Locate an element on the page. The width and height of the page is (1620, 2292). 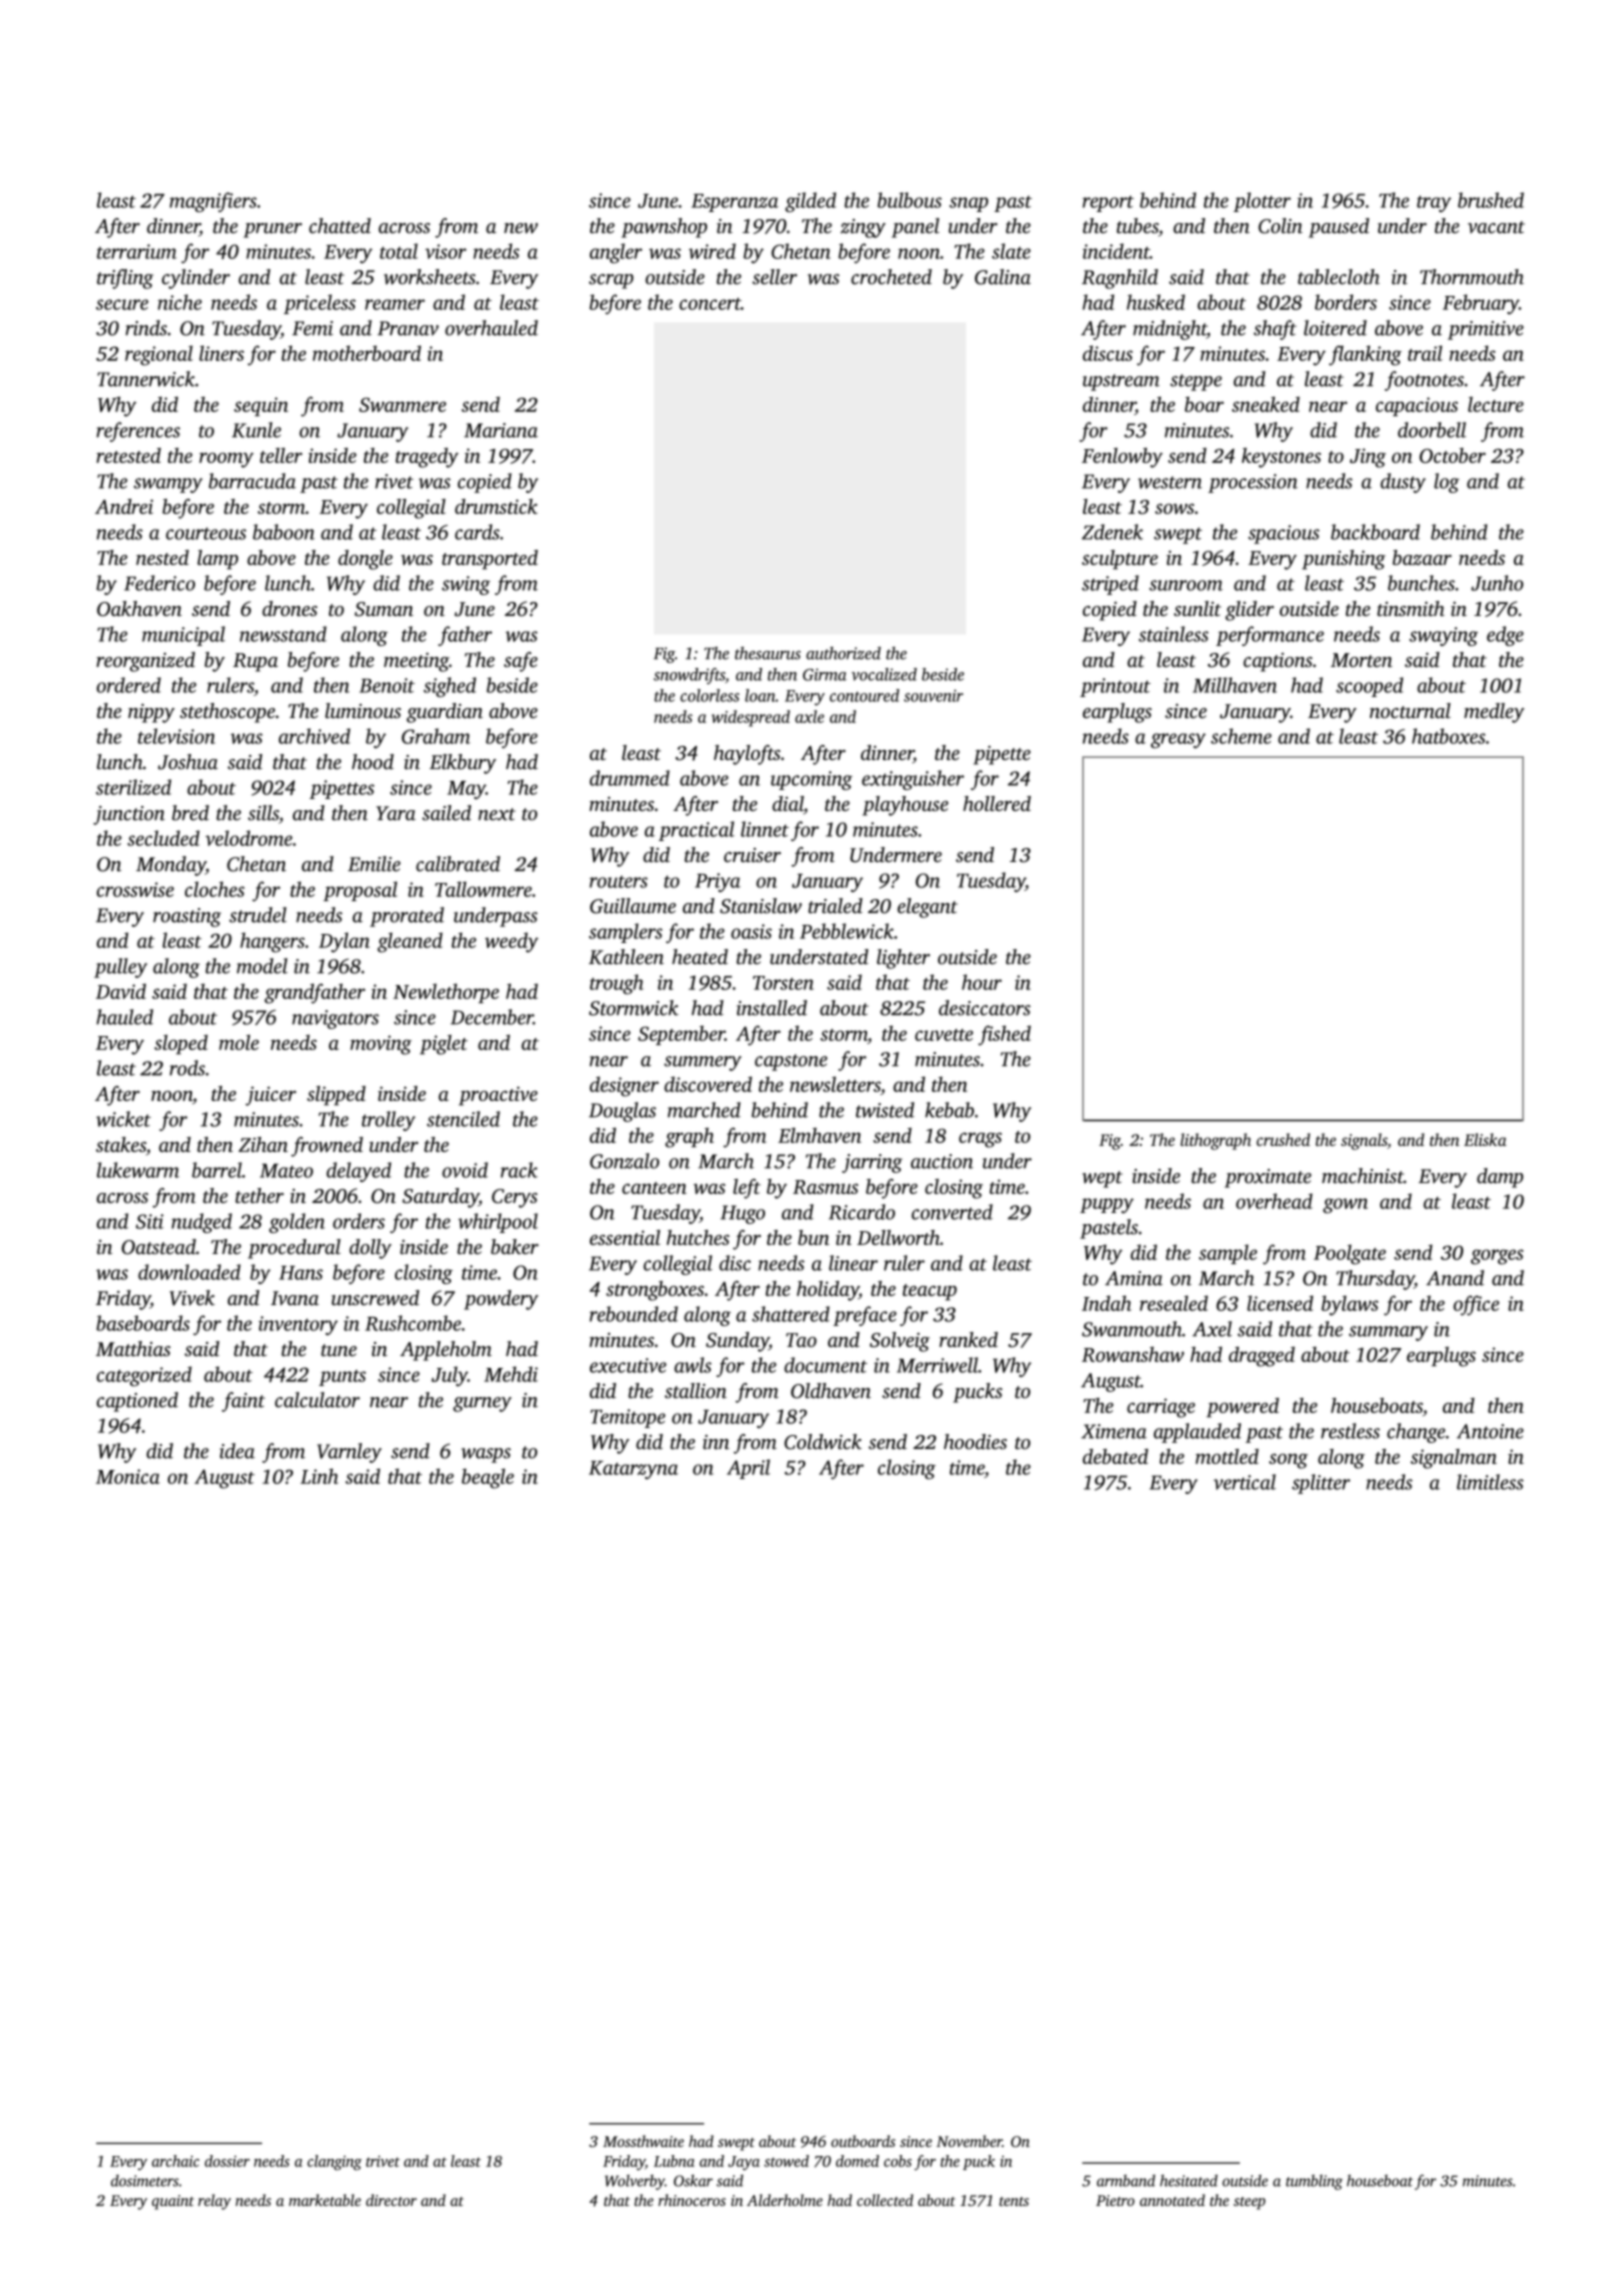
steep is located at coordinates (1249, 2203).
